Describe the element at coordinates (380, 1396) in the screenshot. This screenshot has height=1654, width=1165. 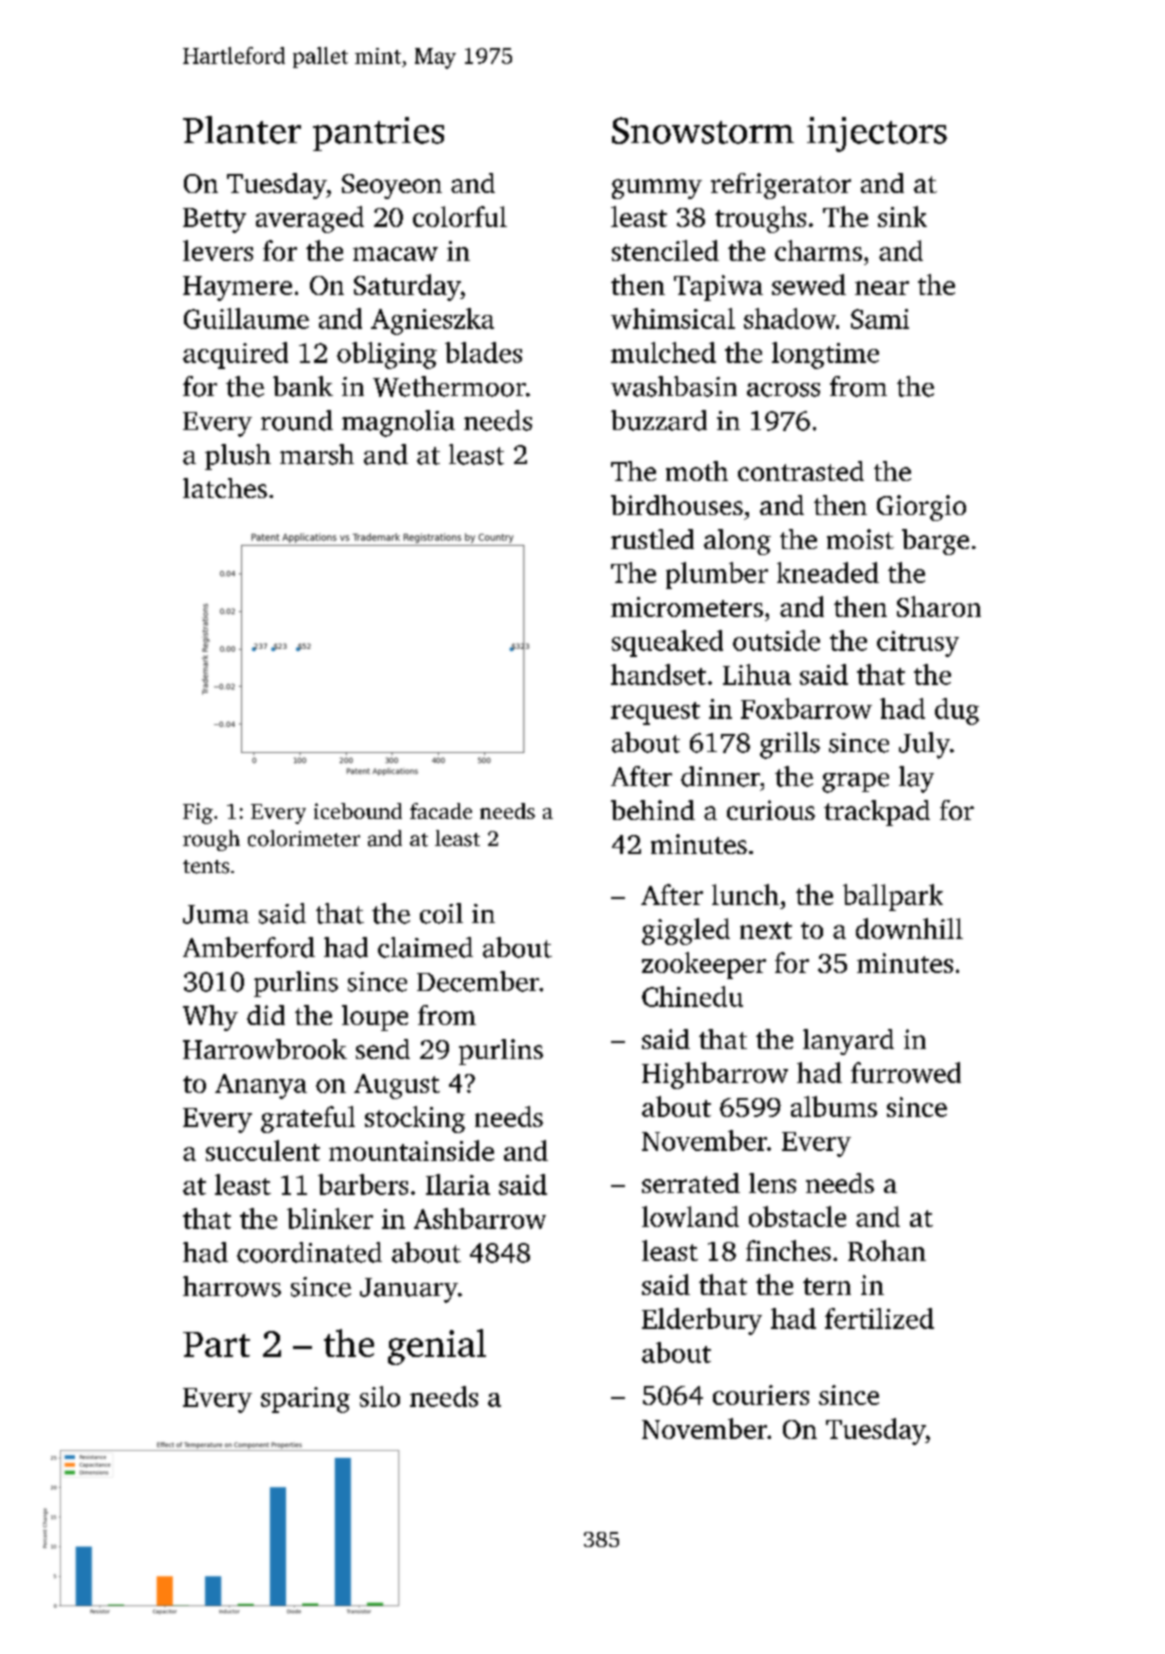
I see `silo` at that location.
